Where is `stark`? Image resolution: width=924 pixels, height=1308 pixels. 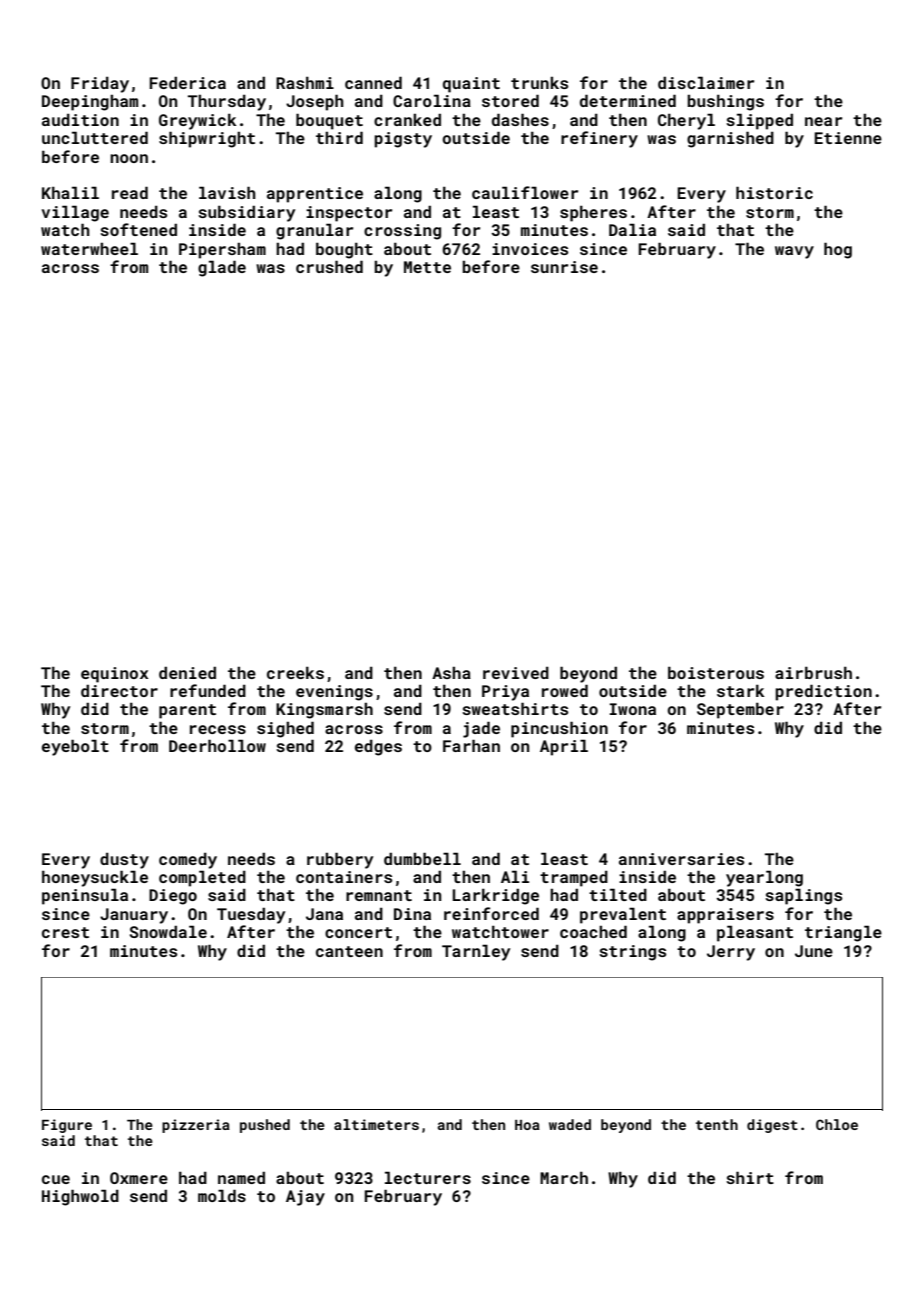 stark is located at coordinates (741, 690).
